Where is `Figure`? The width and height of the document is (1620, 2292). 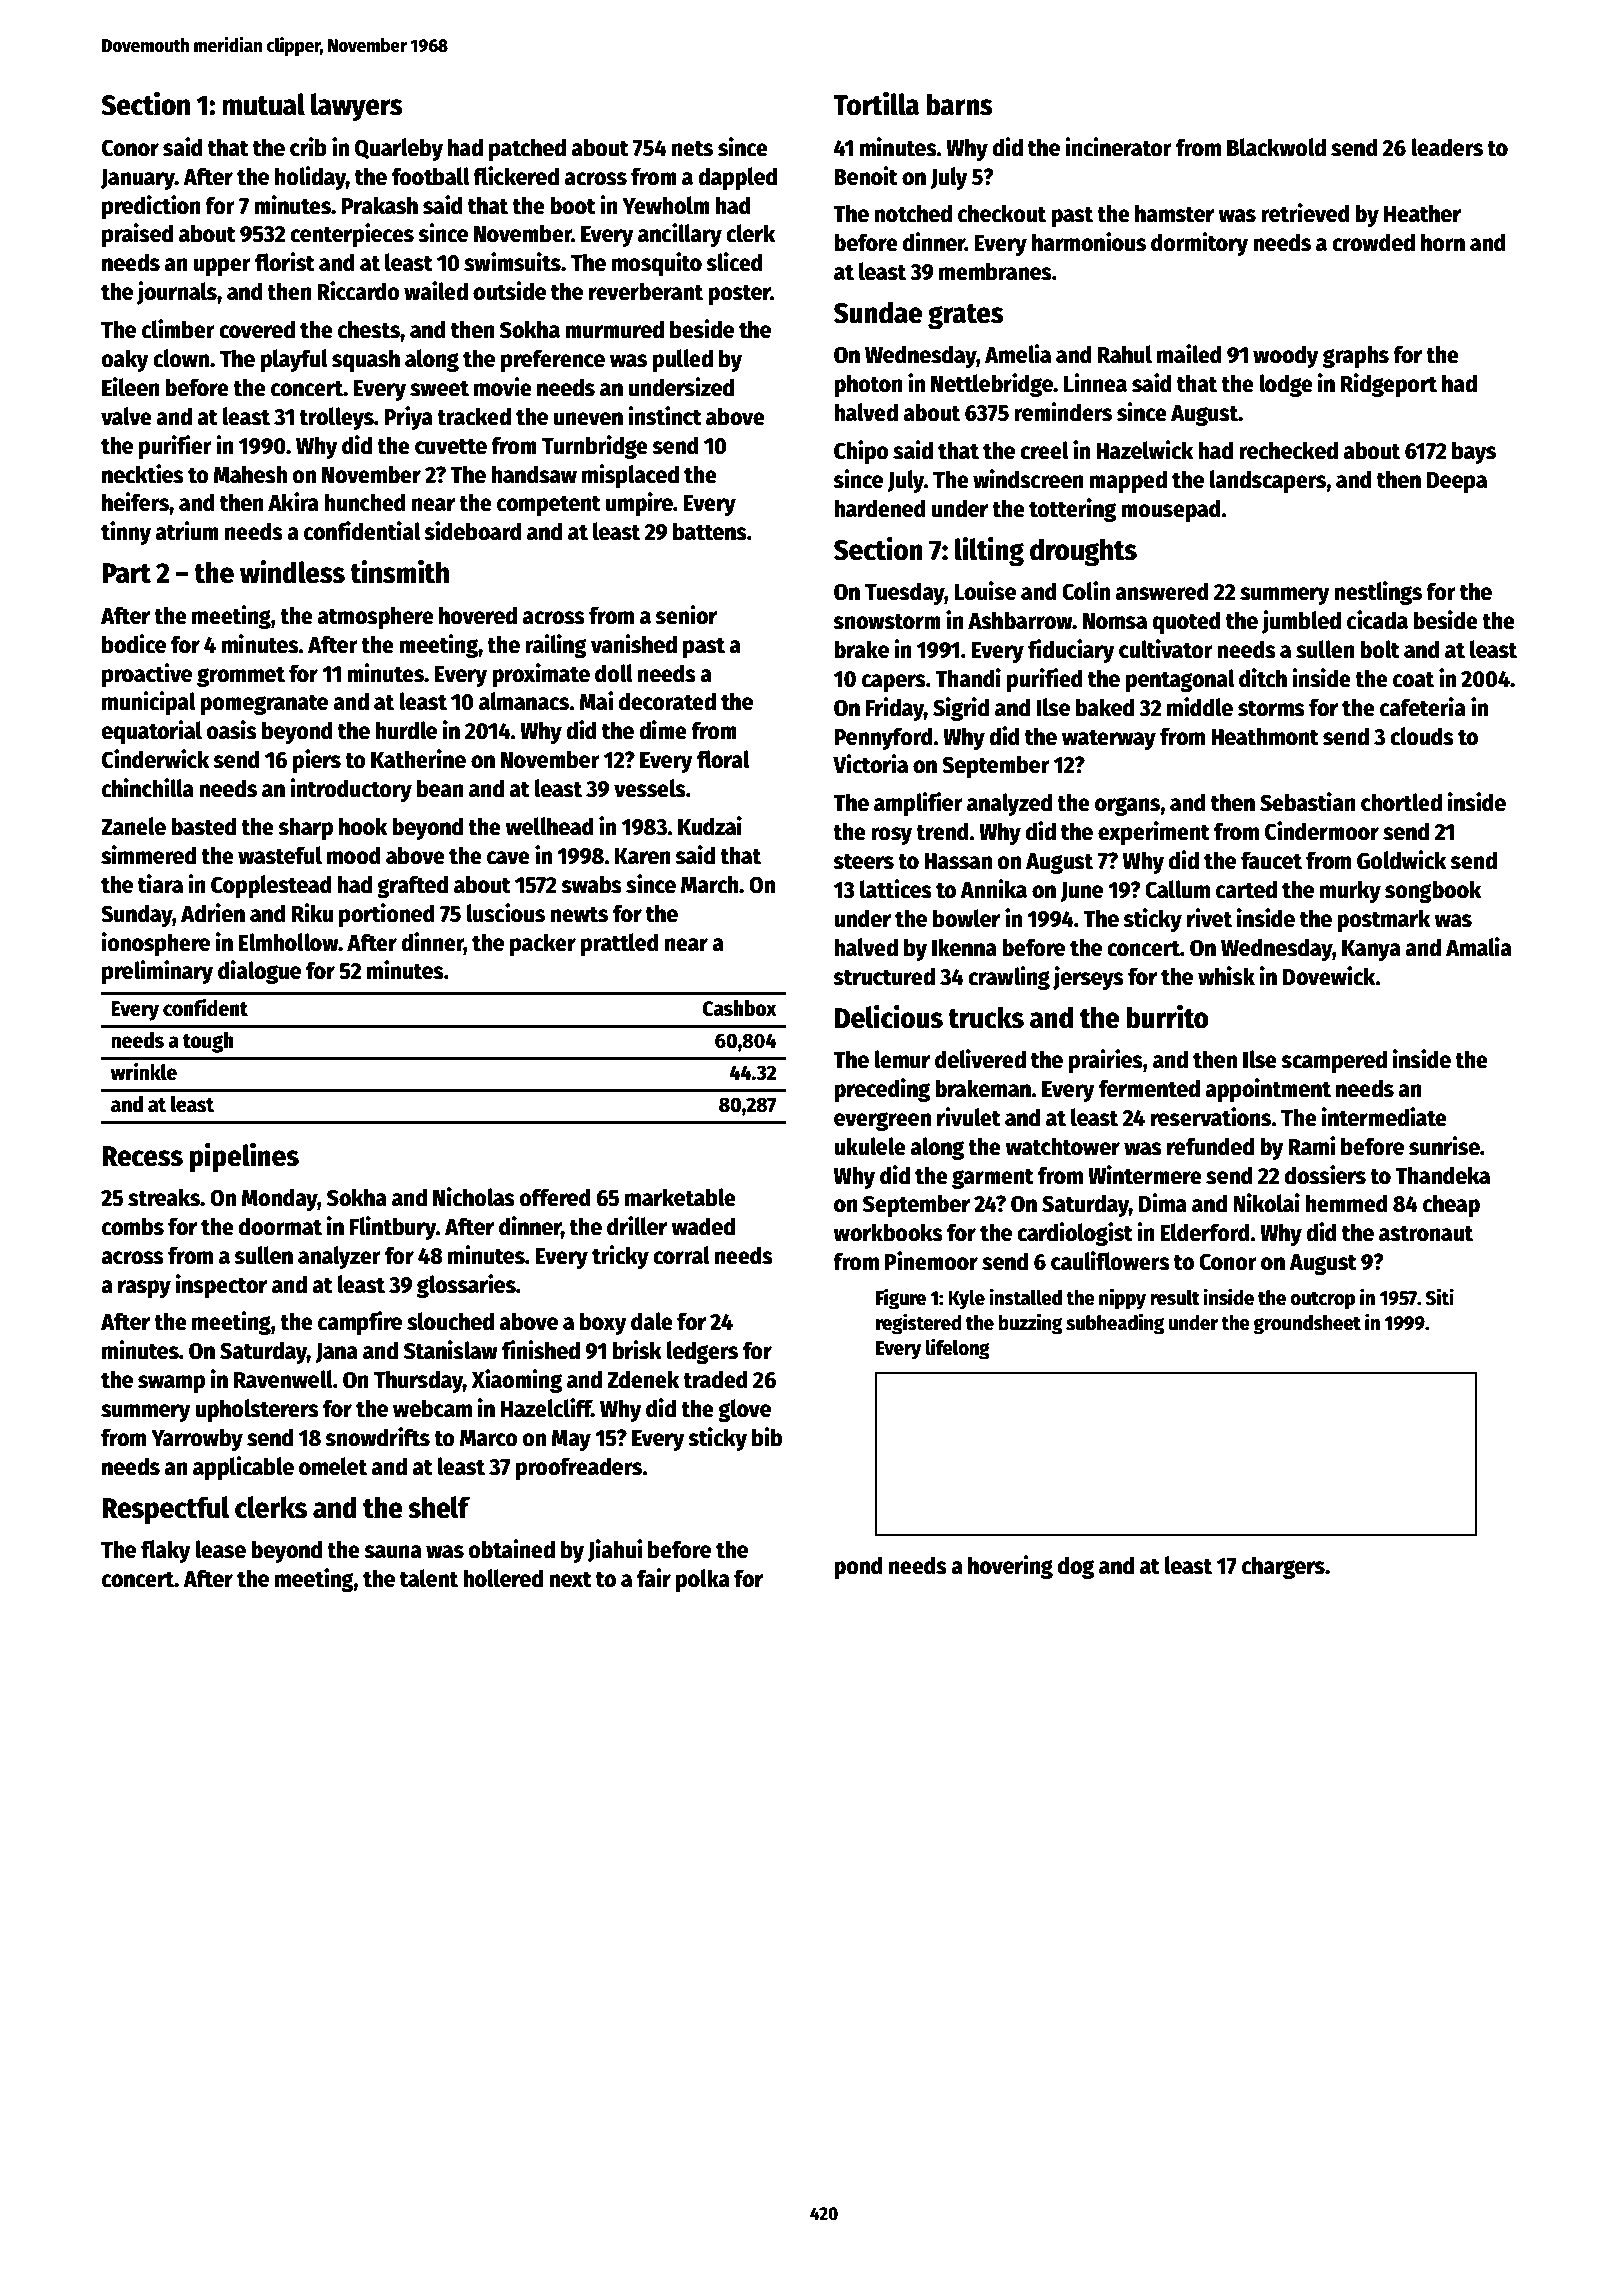 Figure is located at coordinates (901, 1299).
